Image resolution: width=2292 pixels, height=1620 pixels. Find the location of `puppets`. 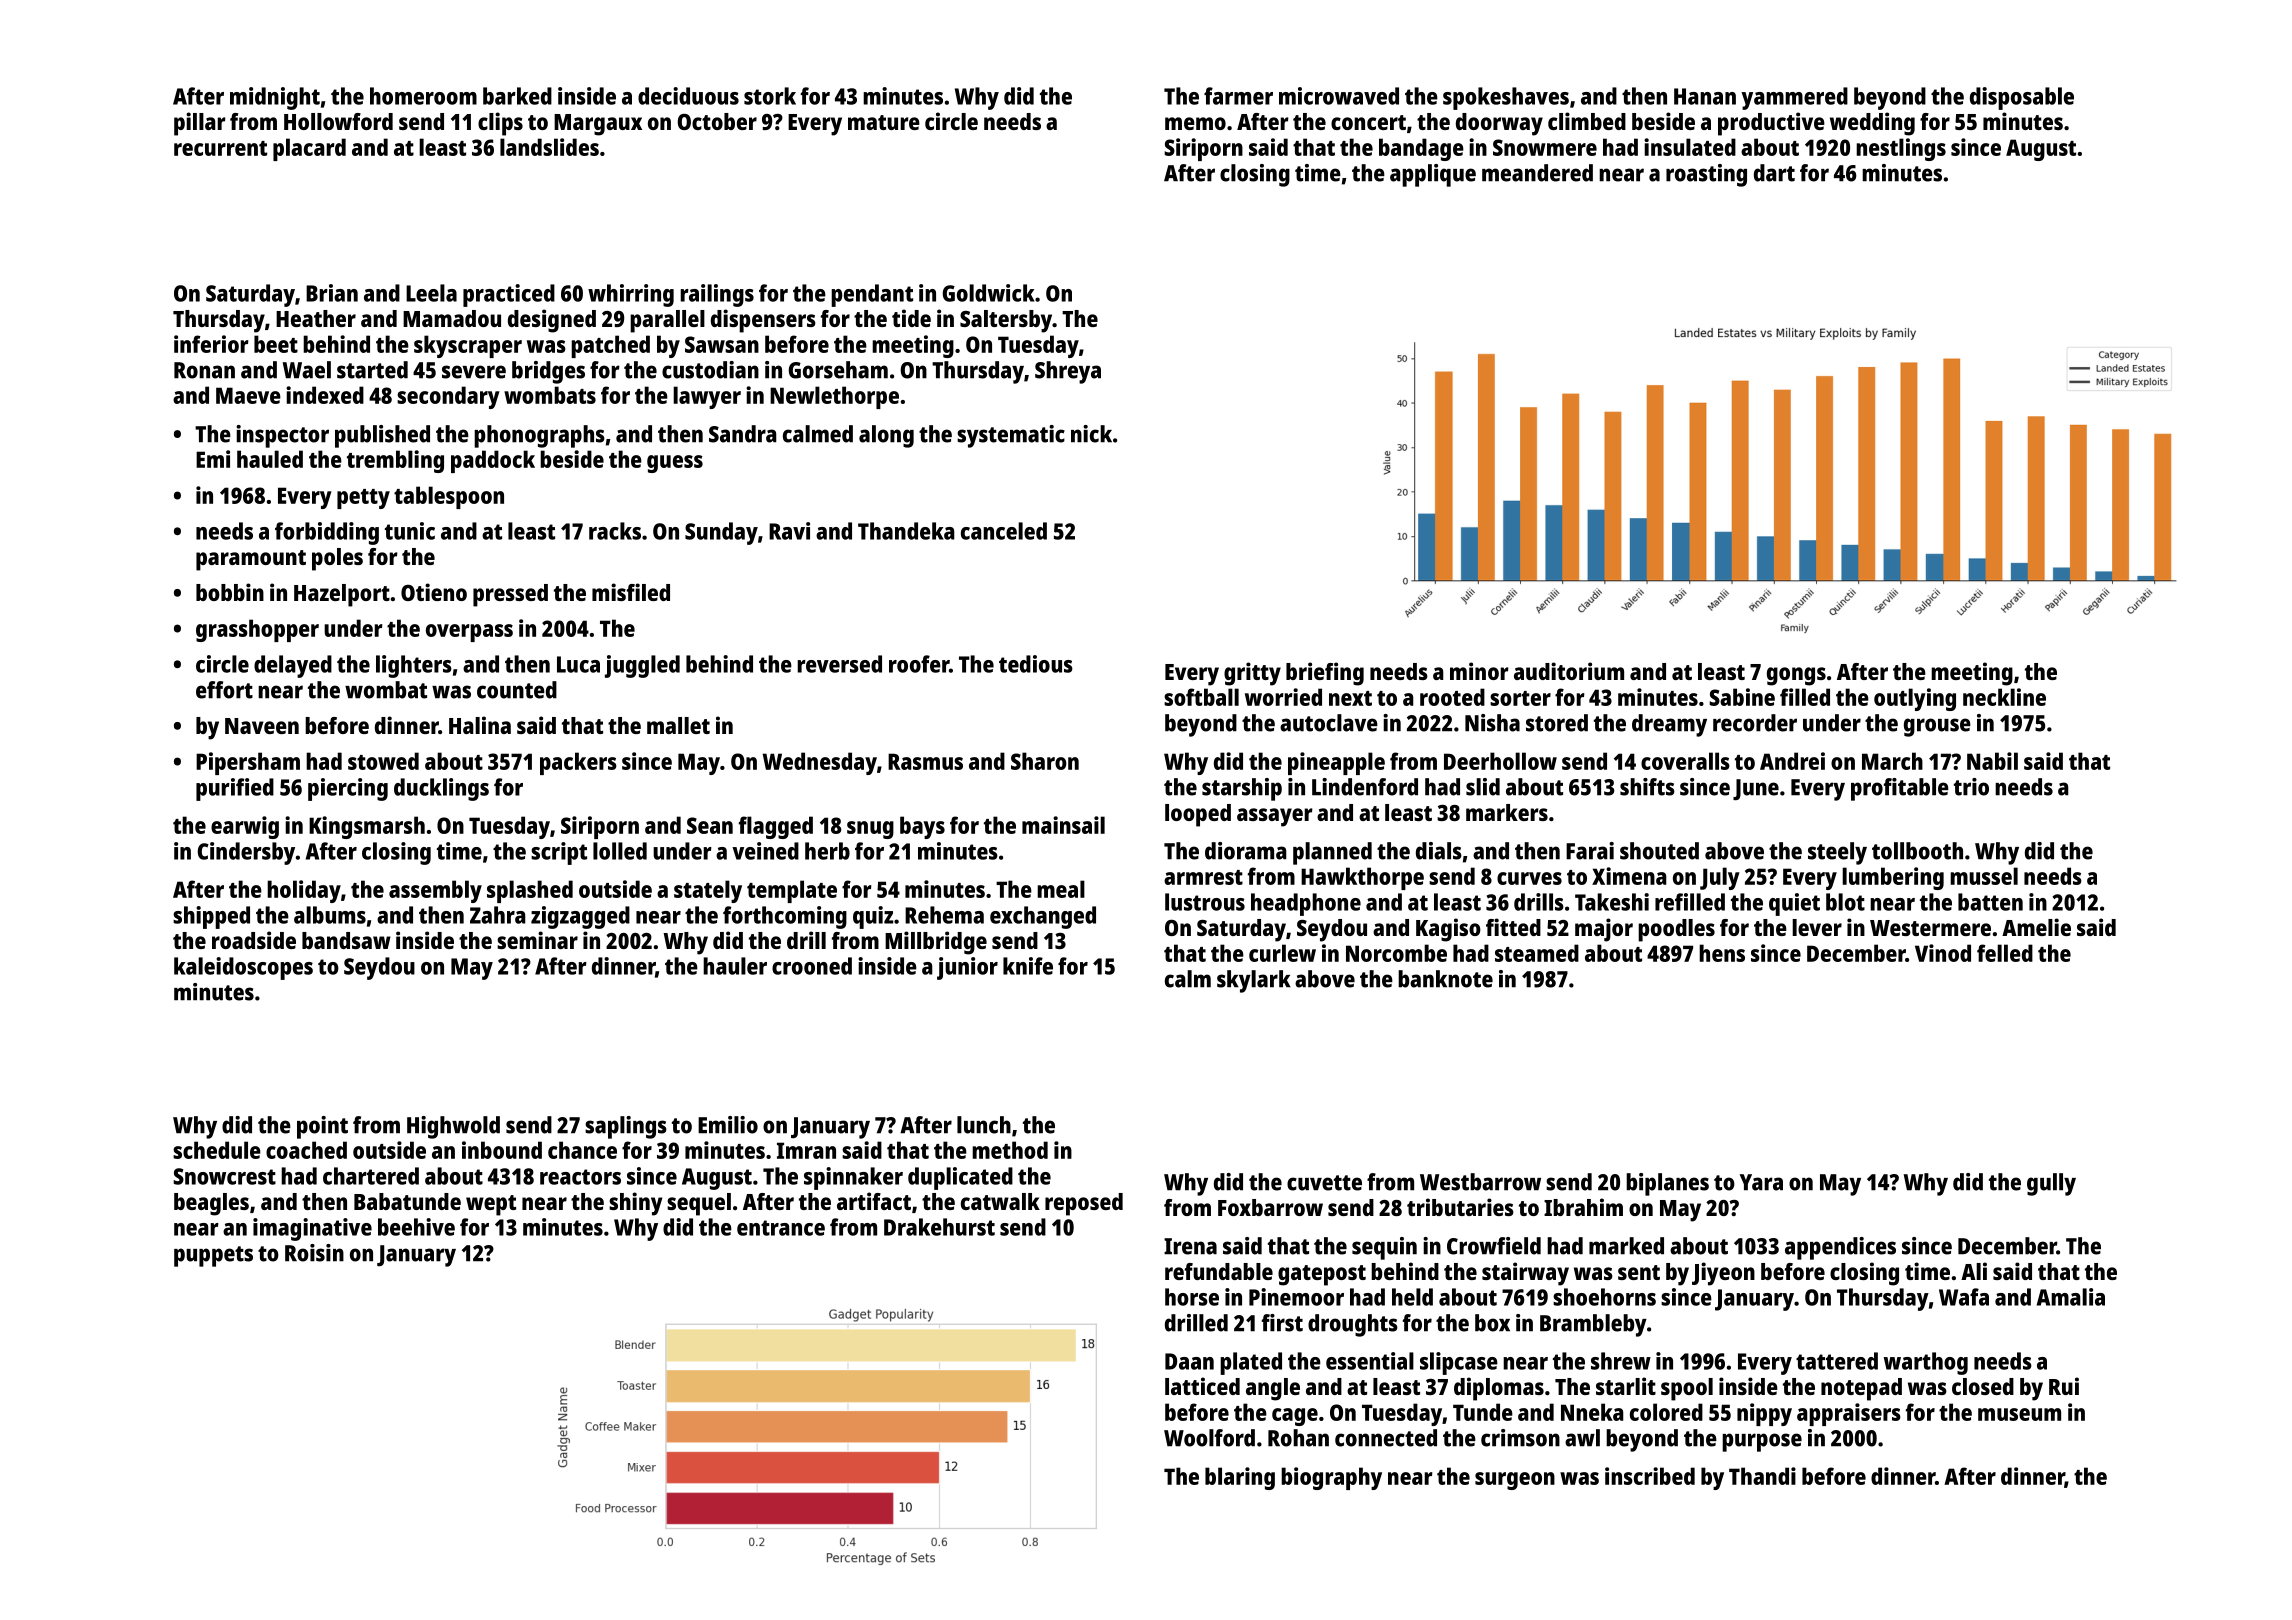

puppets is located at coordinates (213, 1256).
